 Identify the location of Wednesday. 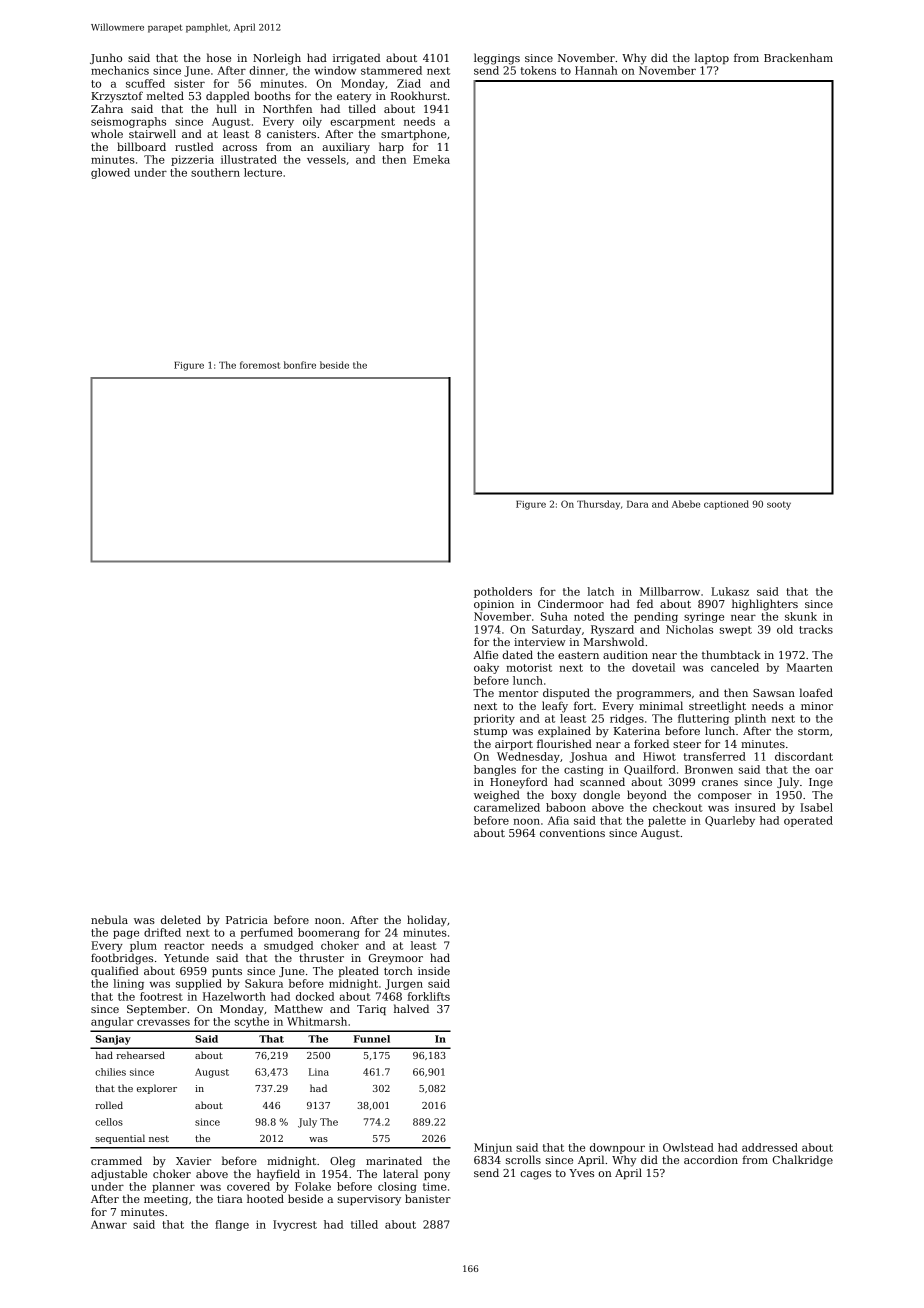
(528, 757).
